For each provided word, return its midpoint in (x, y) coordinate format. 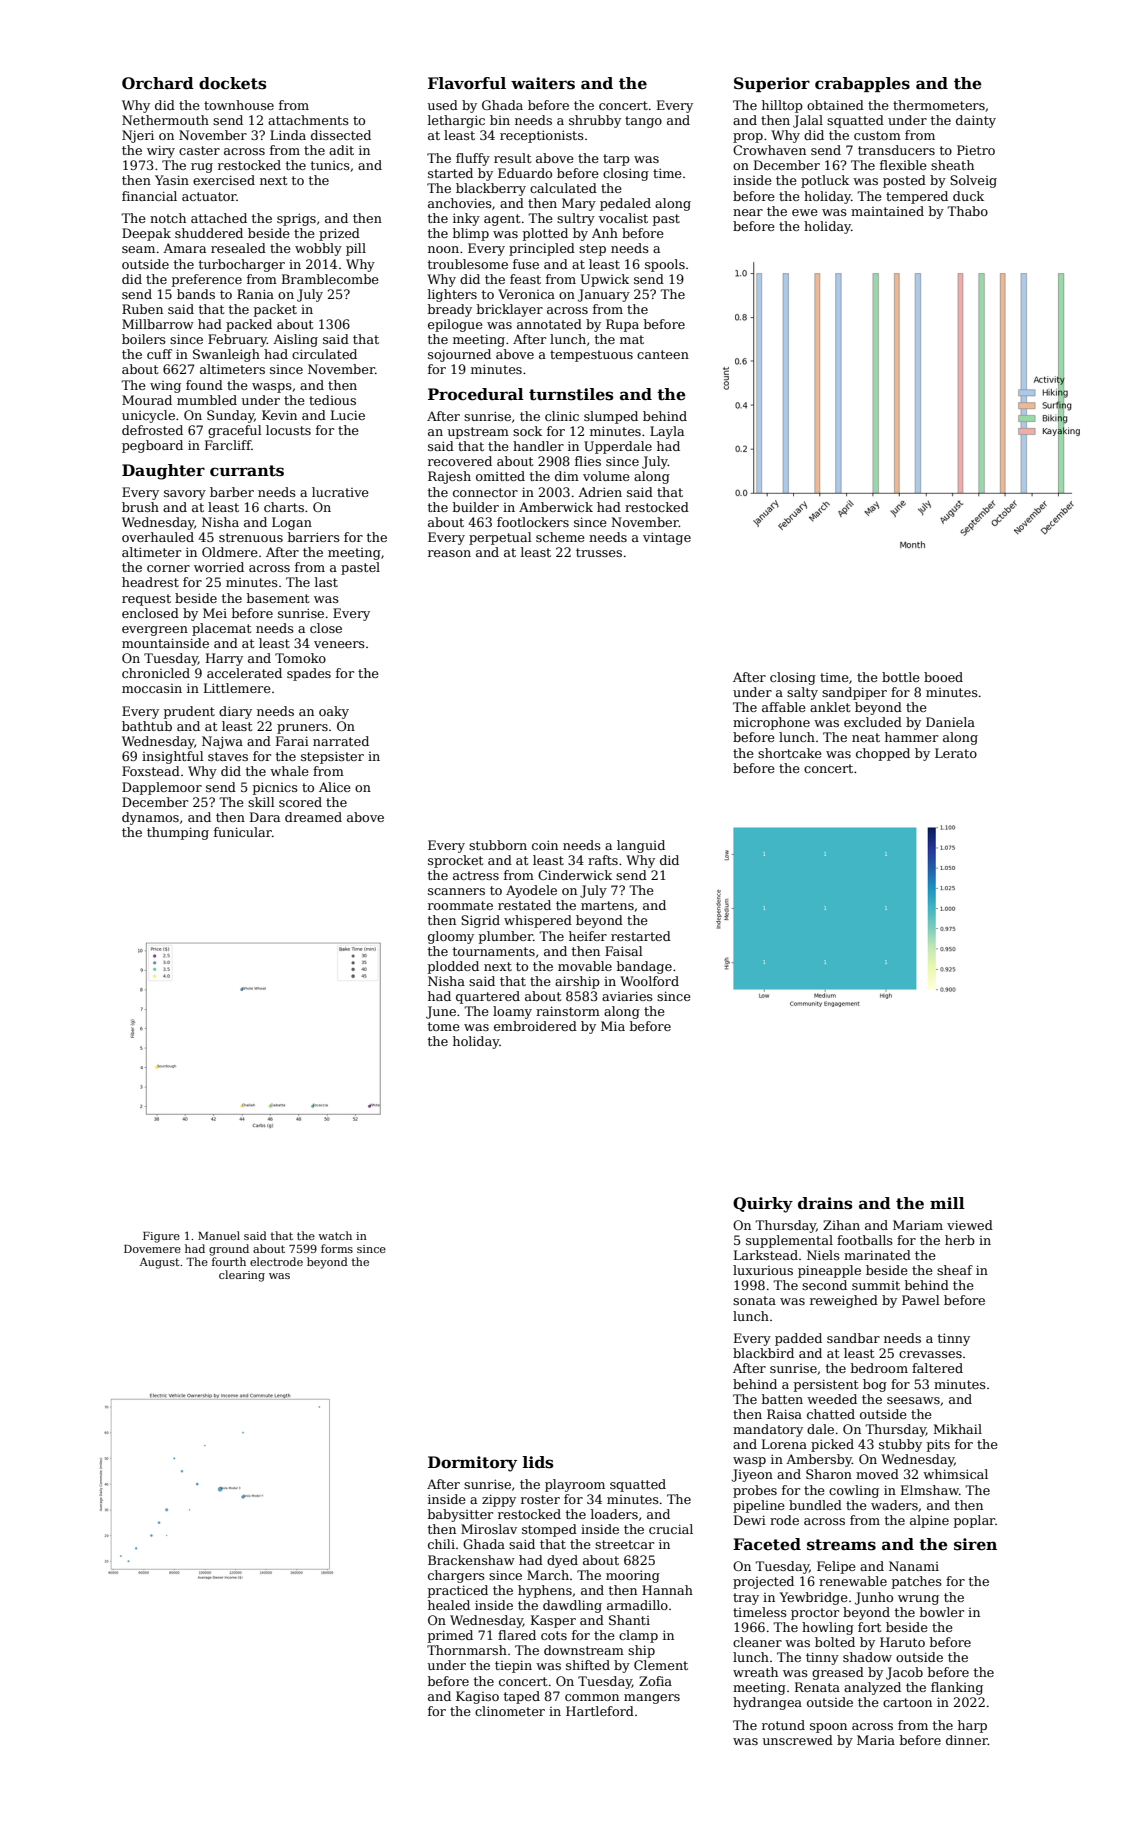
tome (444, 1026)
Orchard (158, 83)
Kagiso (477, 1697)
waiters (543, 83)
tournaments (494, 951)
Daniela (950, 722)
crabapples (862, 84)
